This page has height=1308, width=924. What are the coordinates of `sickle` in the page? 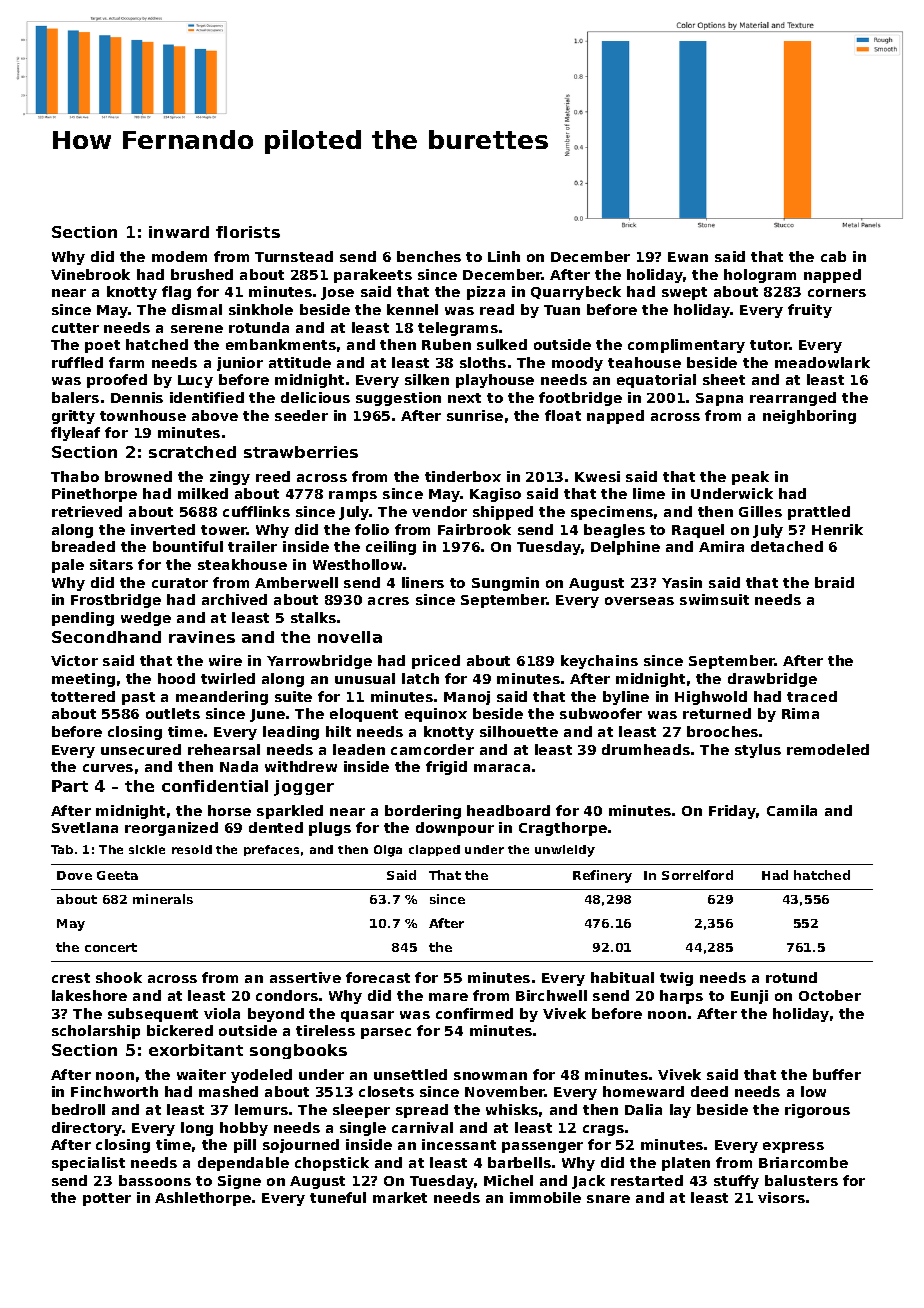 It's located at (147, 849).
